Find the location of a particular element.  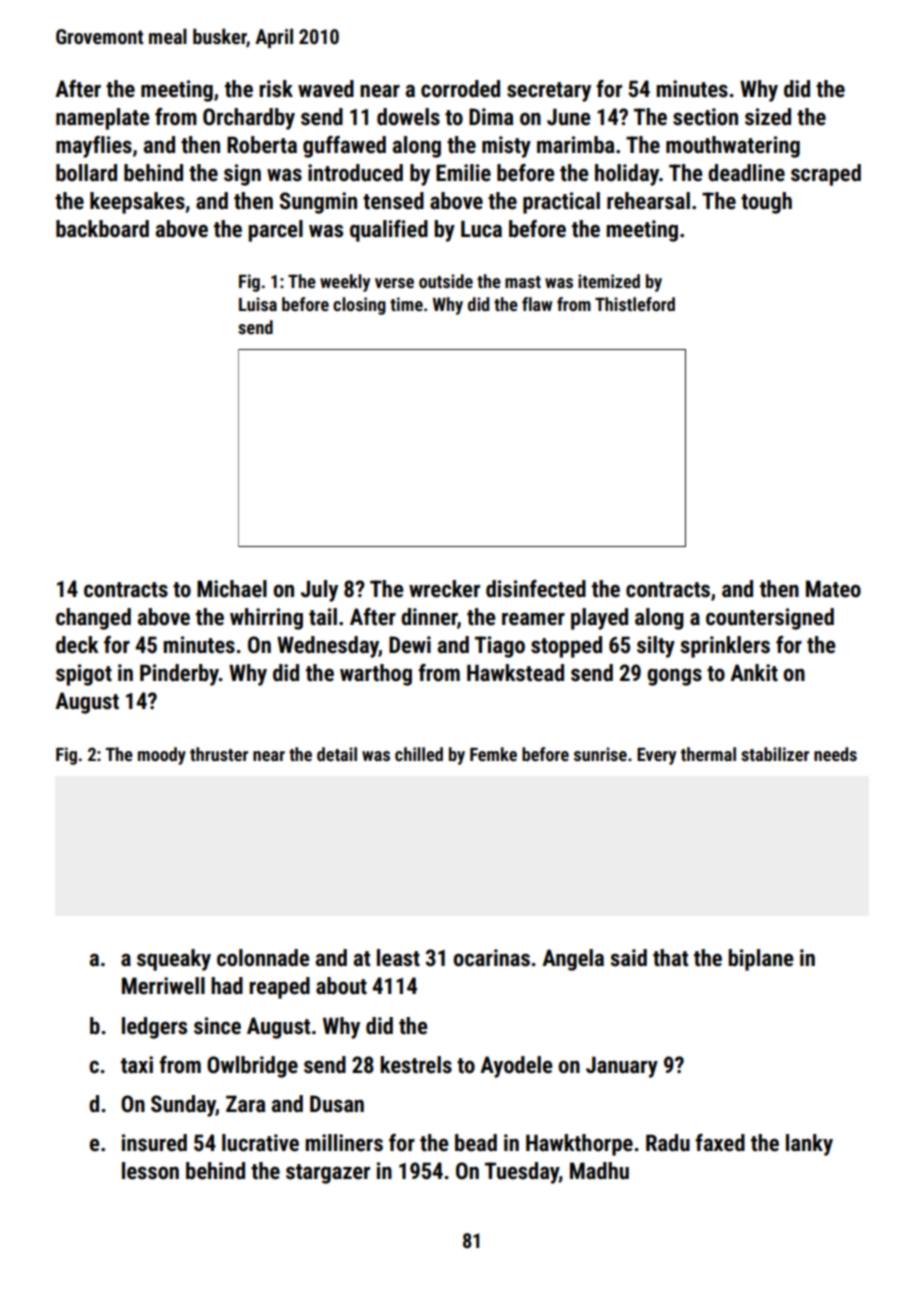

tough is located at coordinates (766, 203).
